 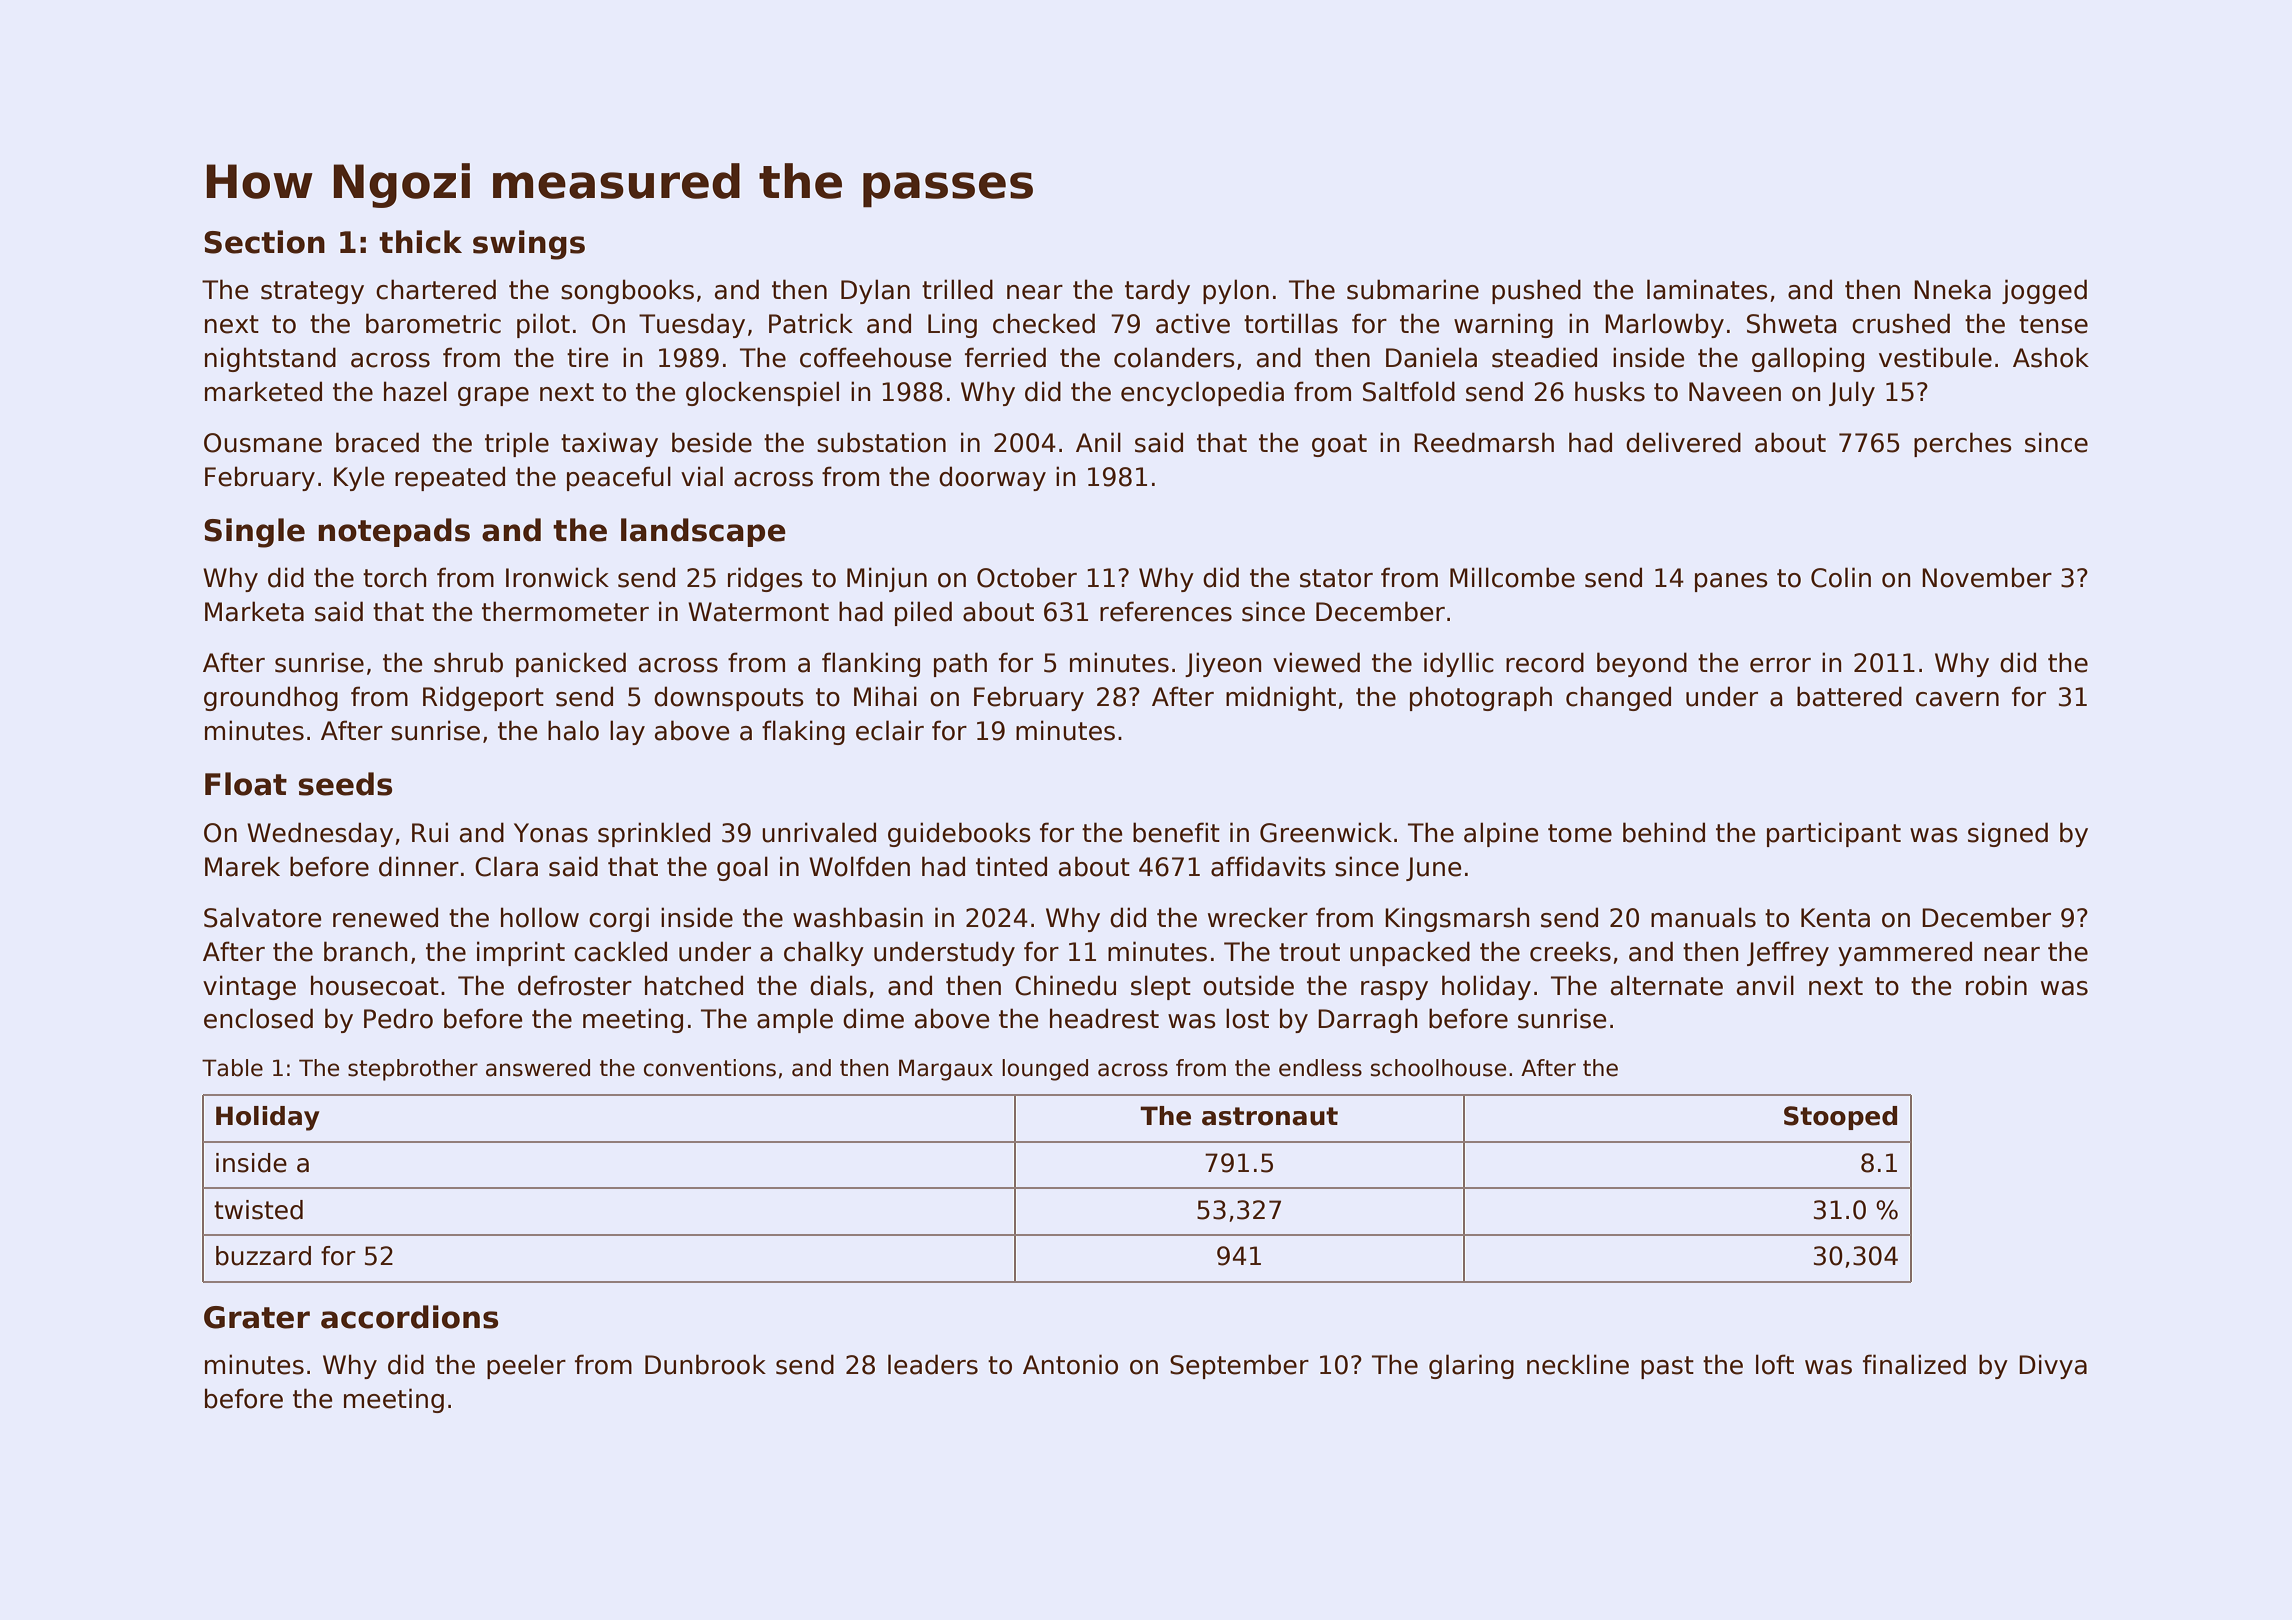 I want to click on peeler, so click(x=526, y=1366).
